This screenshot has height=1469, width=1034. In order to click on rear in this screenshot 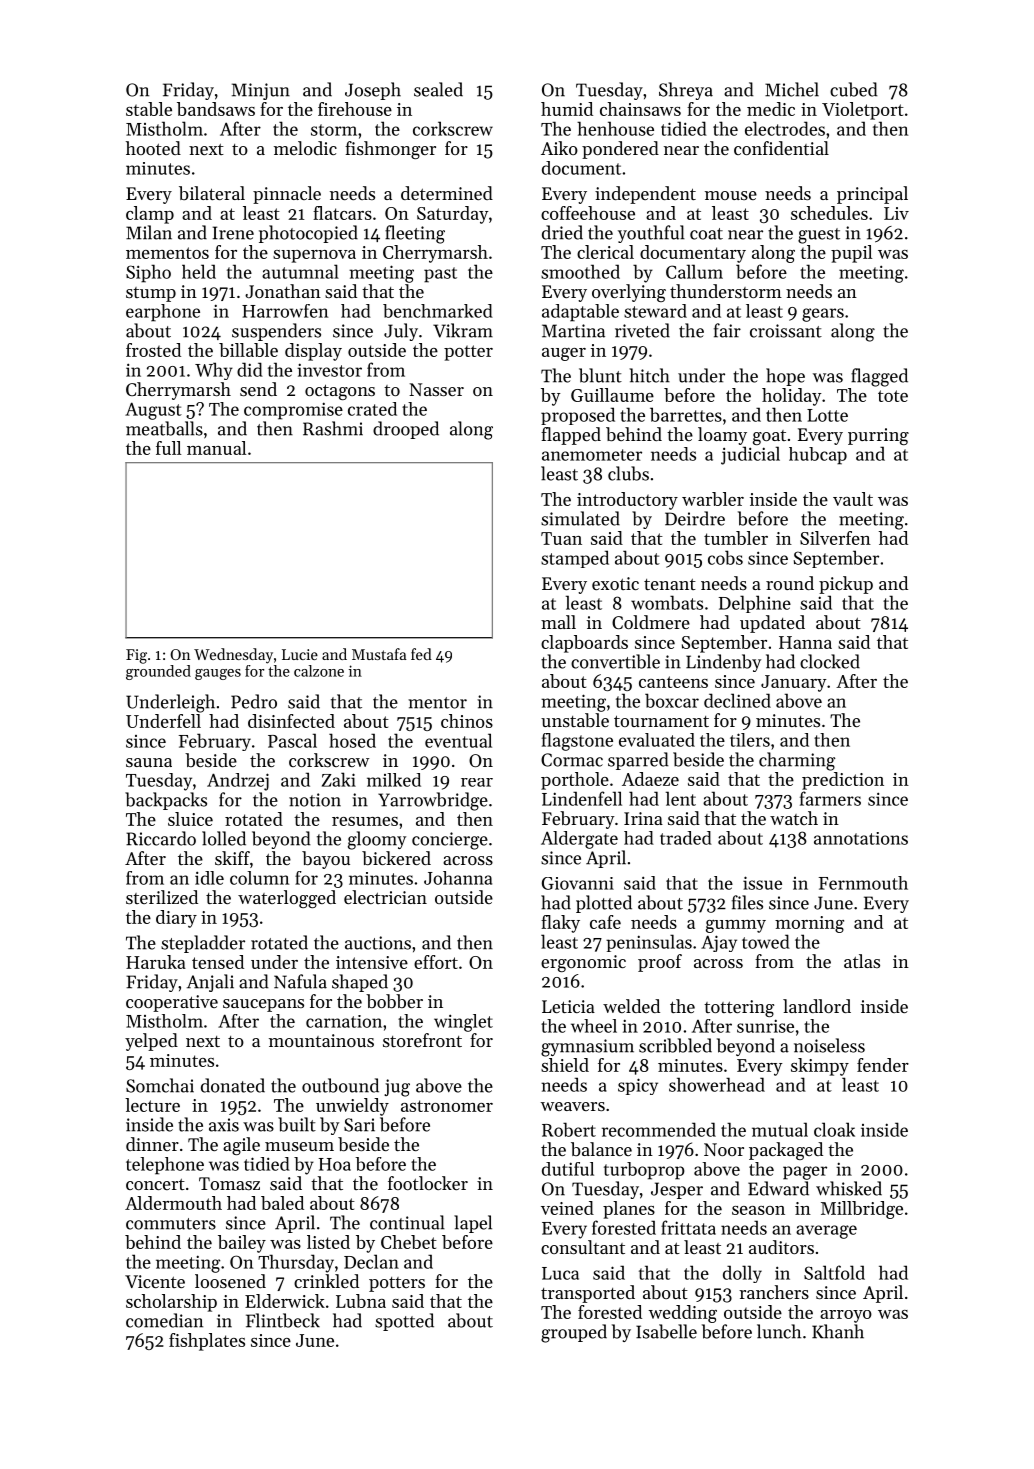, I will do `click(477, 782)`.
